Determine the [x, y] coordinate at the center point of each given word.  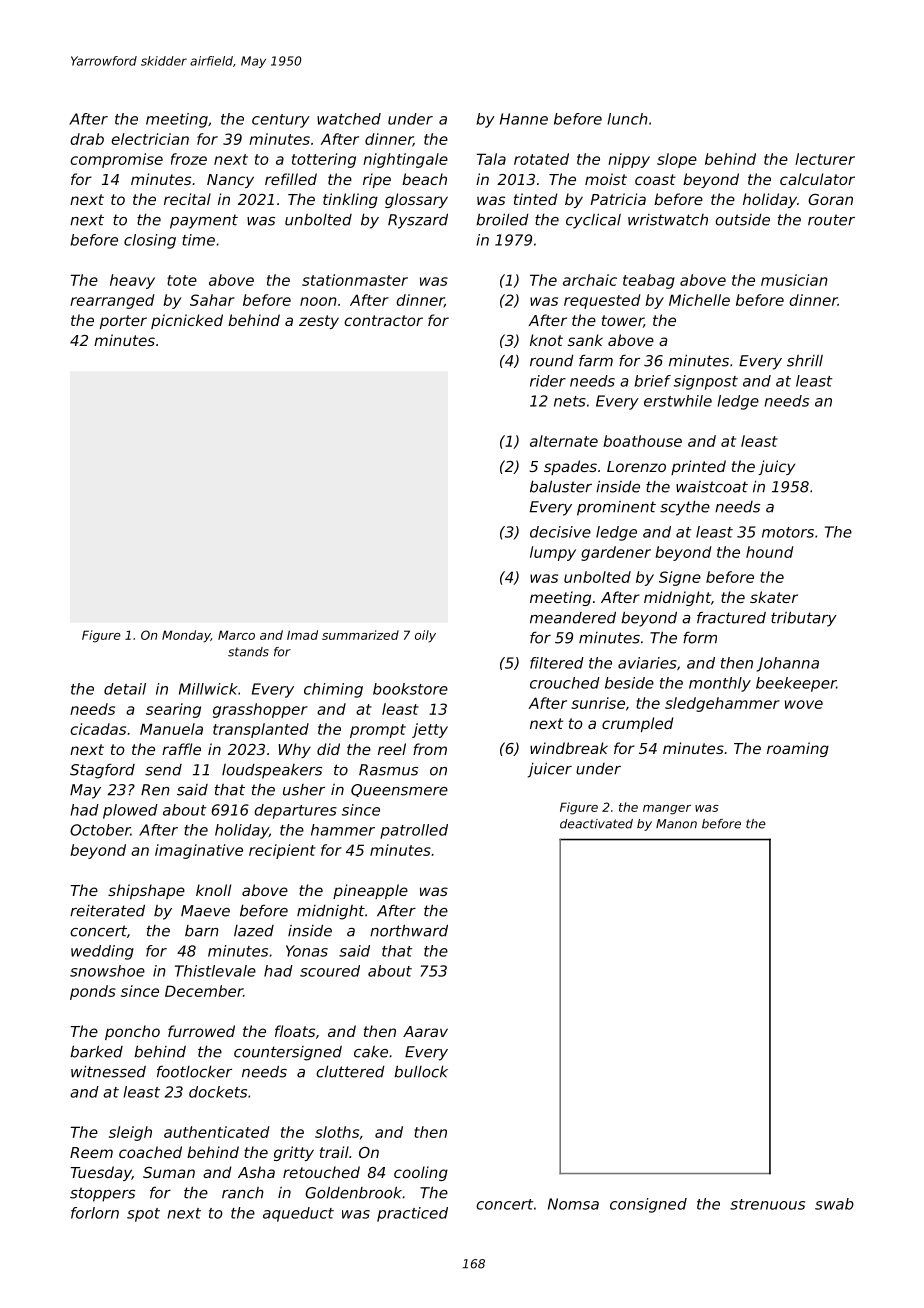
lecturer [825, 159]
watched [349, 119]
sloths [337, 1132]
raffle [181, 749]
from [430, 749]
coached [150, 1152]
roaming [798, 749]
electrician [150, 139]
